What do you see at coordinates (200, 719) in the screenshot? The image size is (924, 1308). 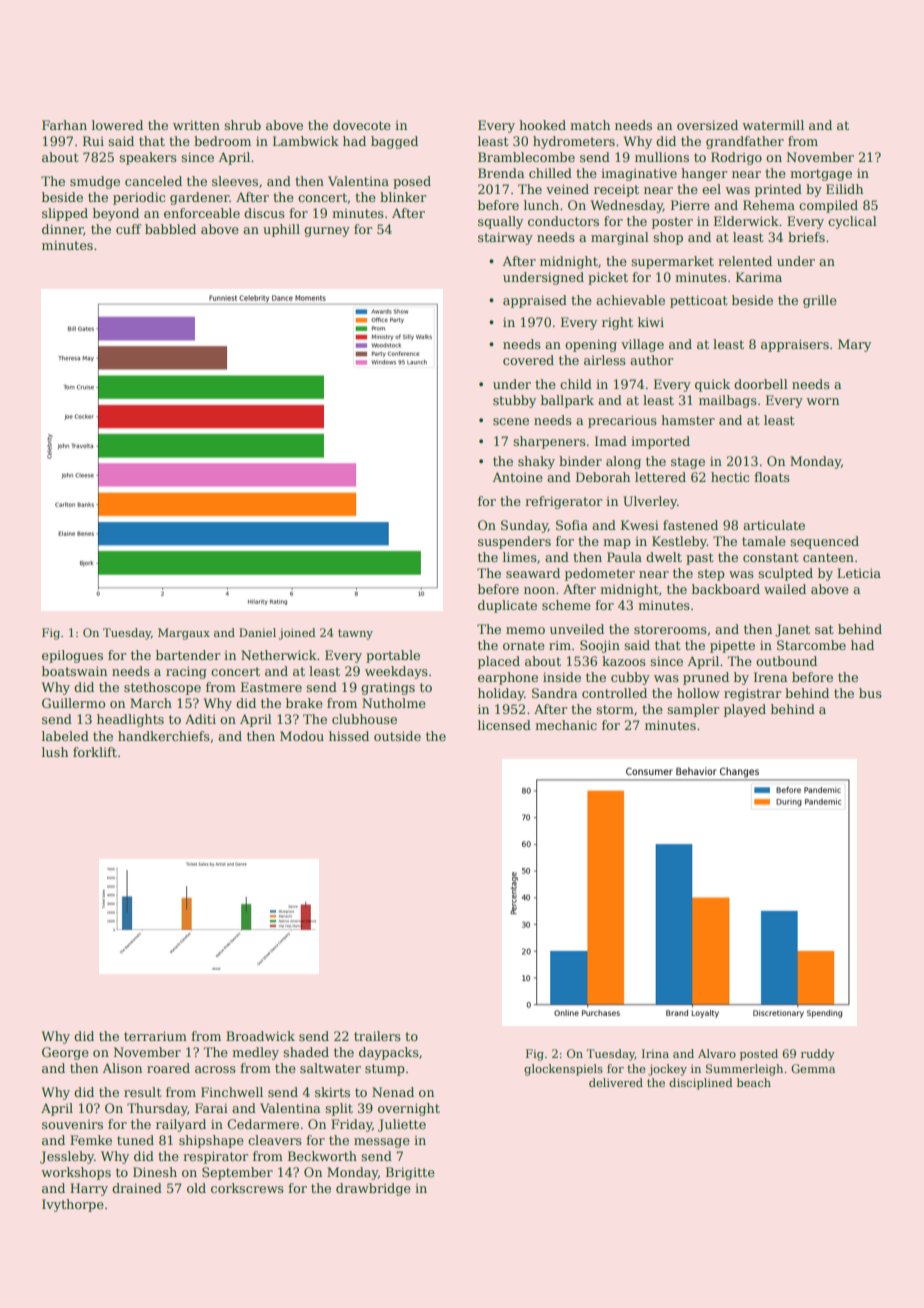 I see `Aditi` at bounding box center [200, 719].
